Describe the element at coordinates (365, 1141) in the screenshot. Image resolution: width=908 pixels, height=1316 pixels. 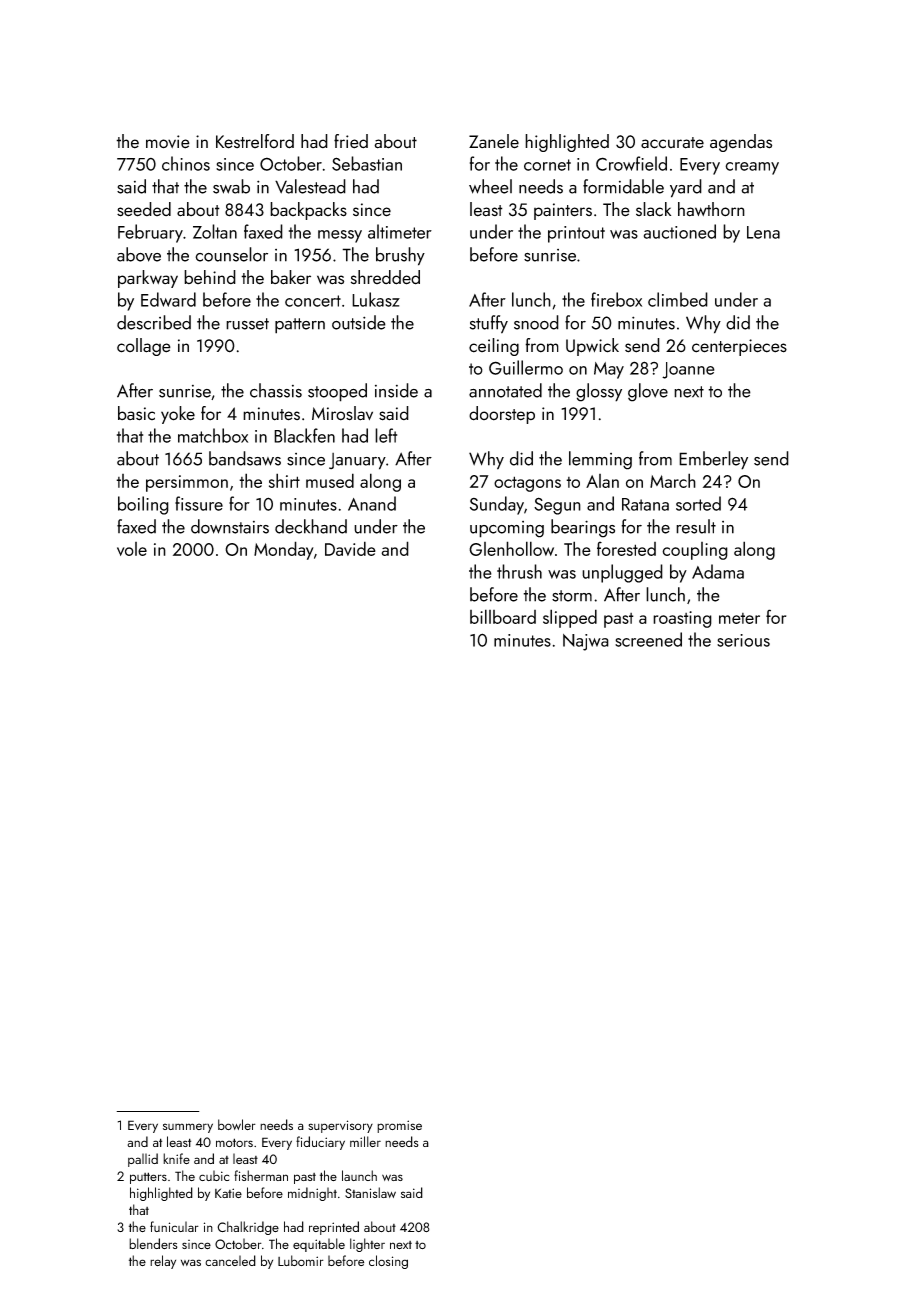
I see `miller` at that location.
